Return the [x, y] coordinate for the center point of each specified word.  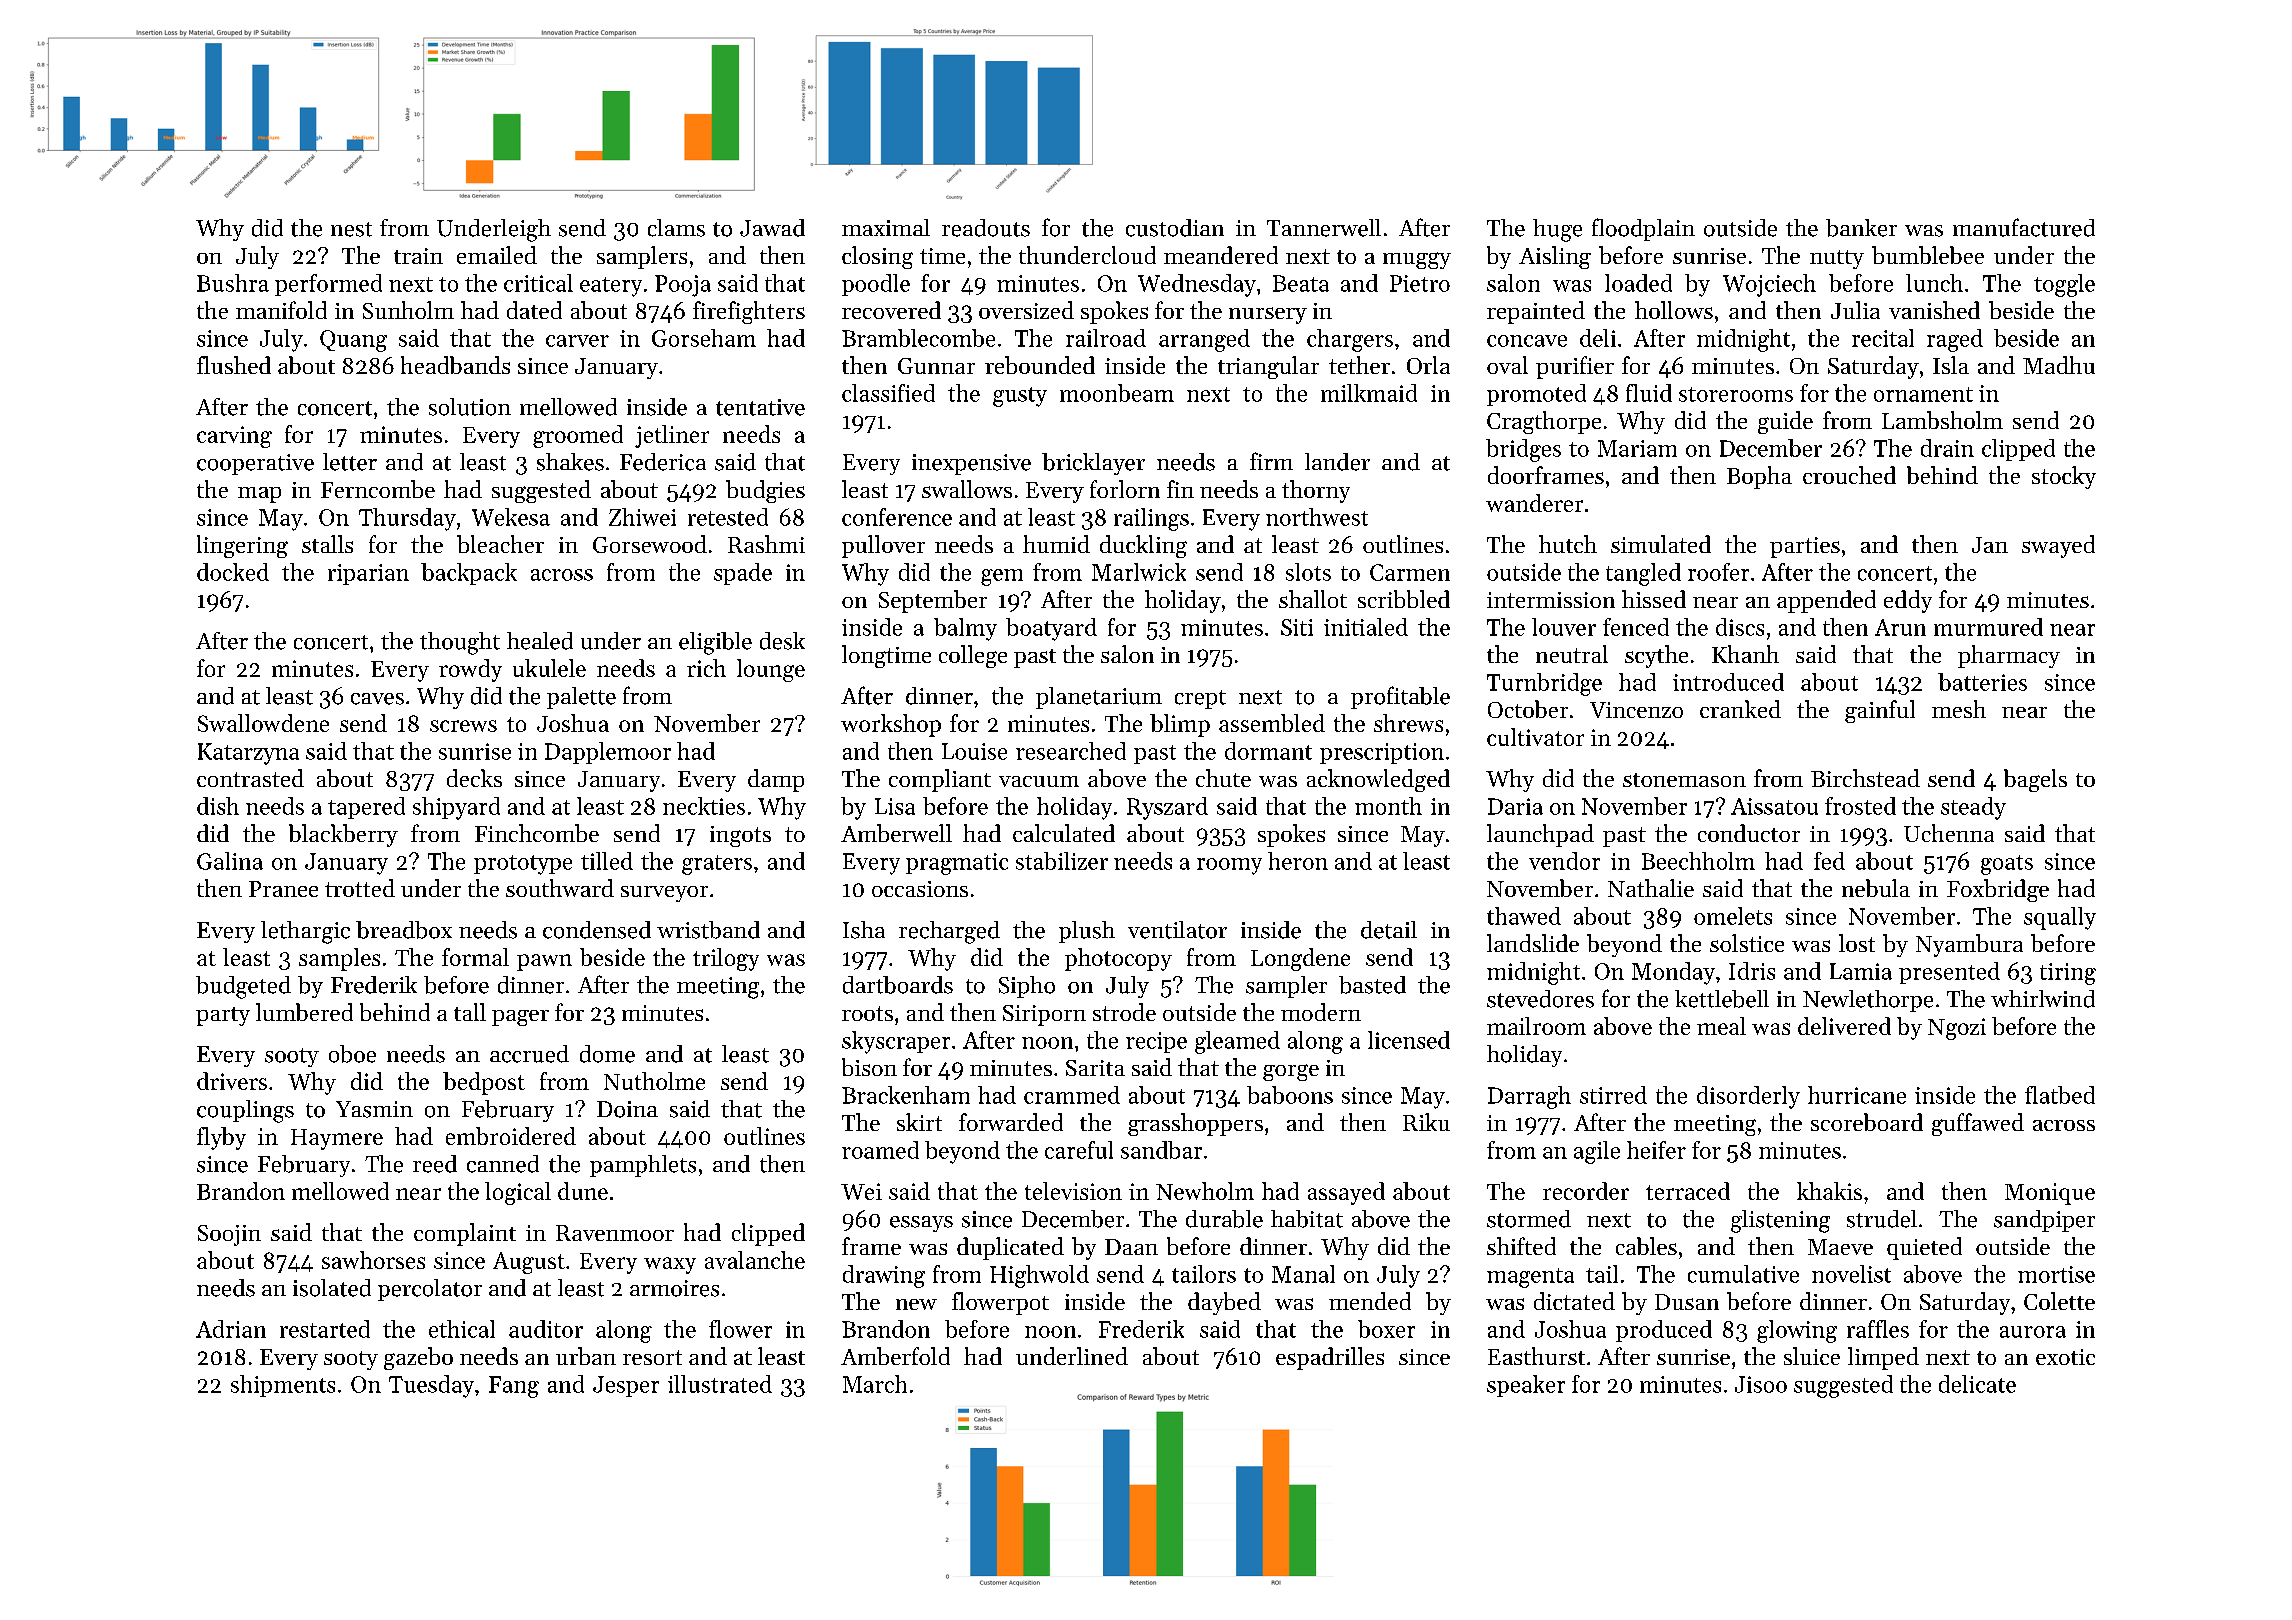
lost [1857, 943]
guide [1785, 422]
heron [1298, 861]
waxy [670, 1265]
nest [351, 229]
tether [1359, 365]
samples [339, 959]
